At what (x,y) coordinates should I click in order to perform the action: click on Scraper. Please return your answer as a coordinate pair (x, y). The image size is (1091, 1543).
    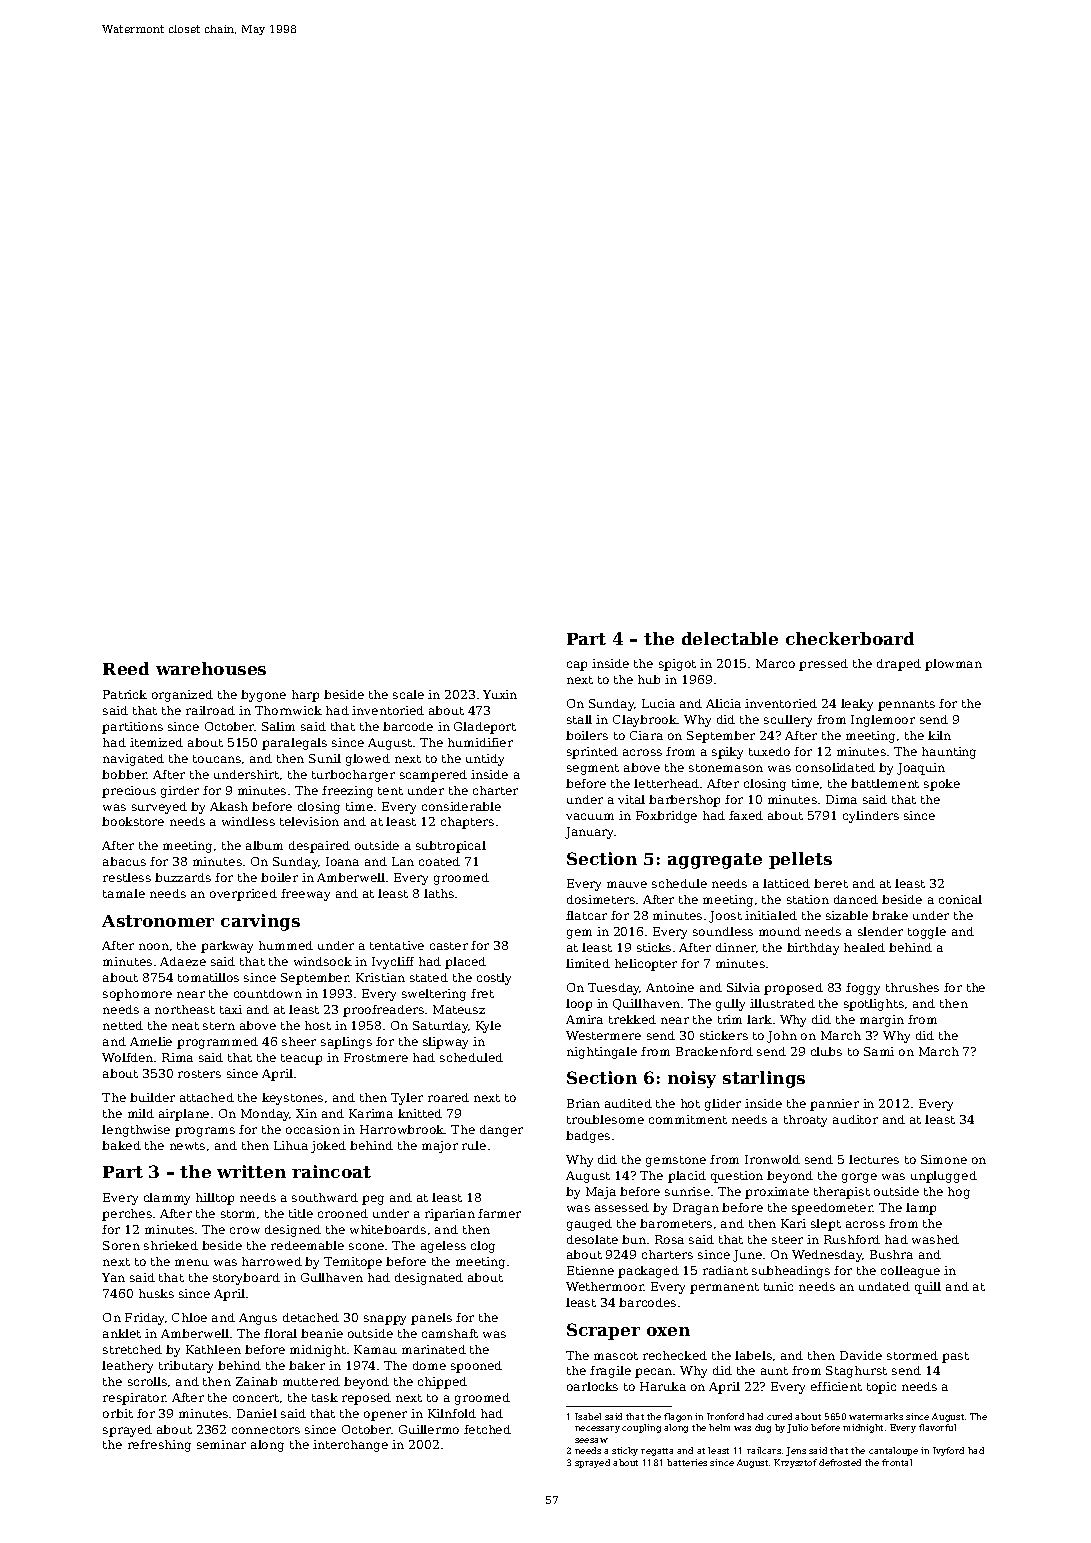
    Looking at the image, I should click on (603, 1331).
